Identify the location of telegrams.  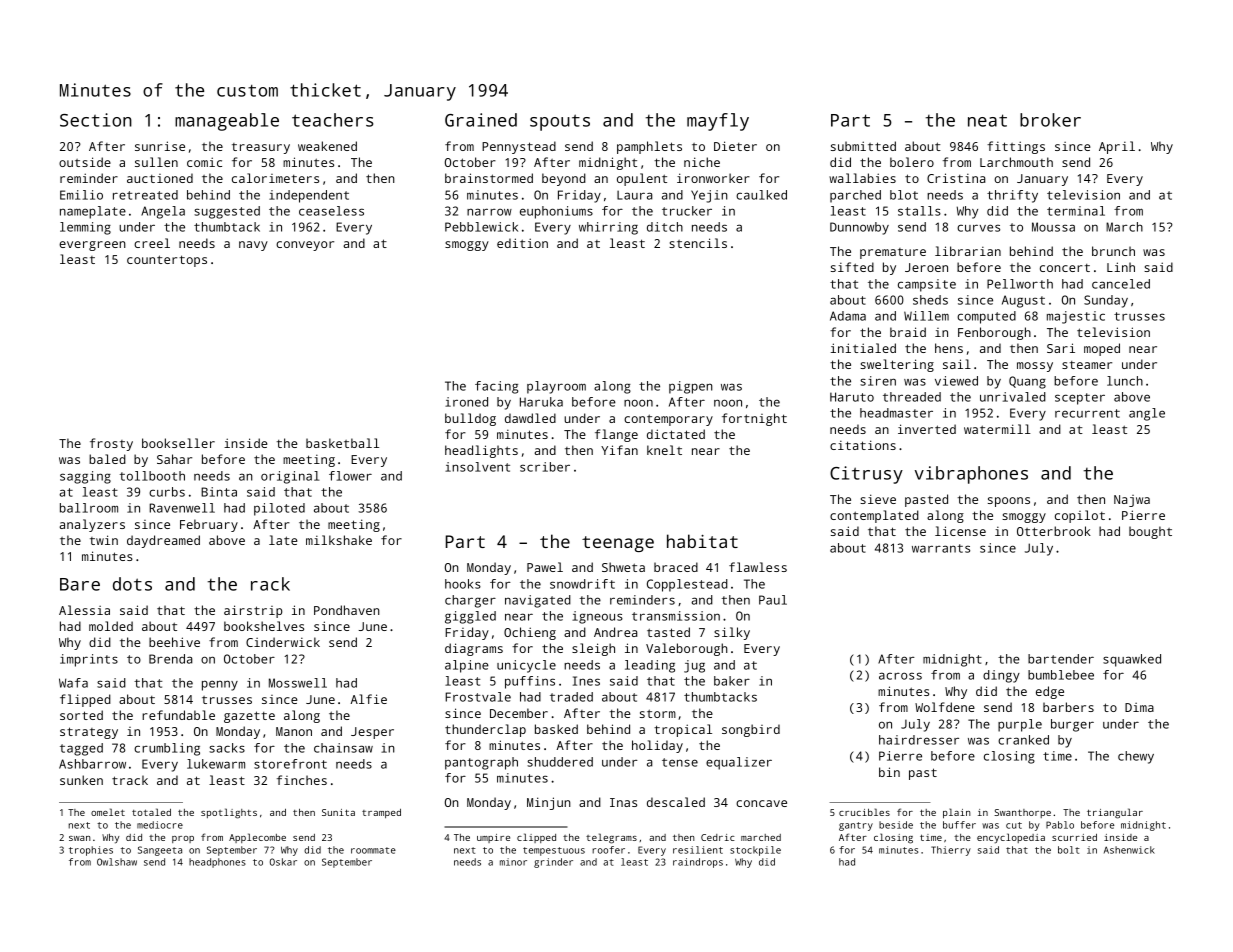
(611, 838).
